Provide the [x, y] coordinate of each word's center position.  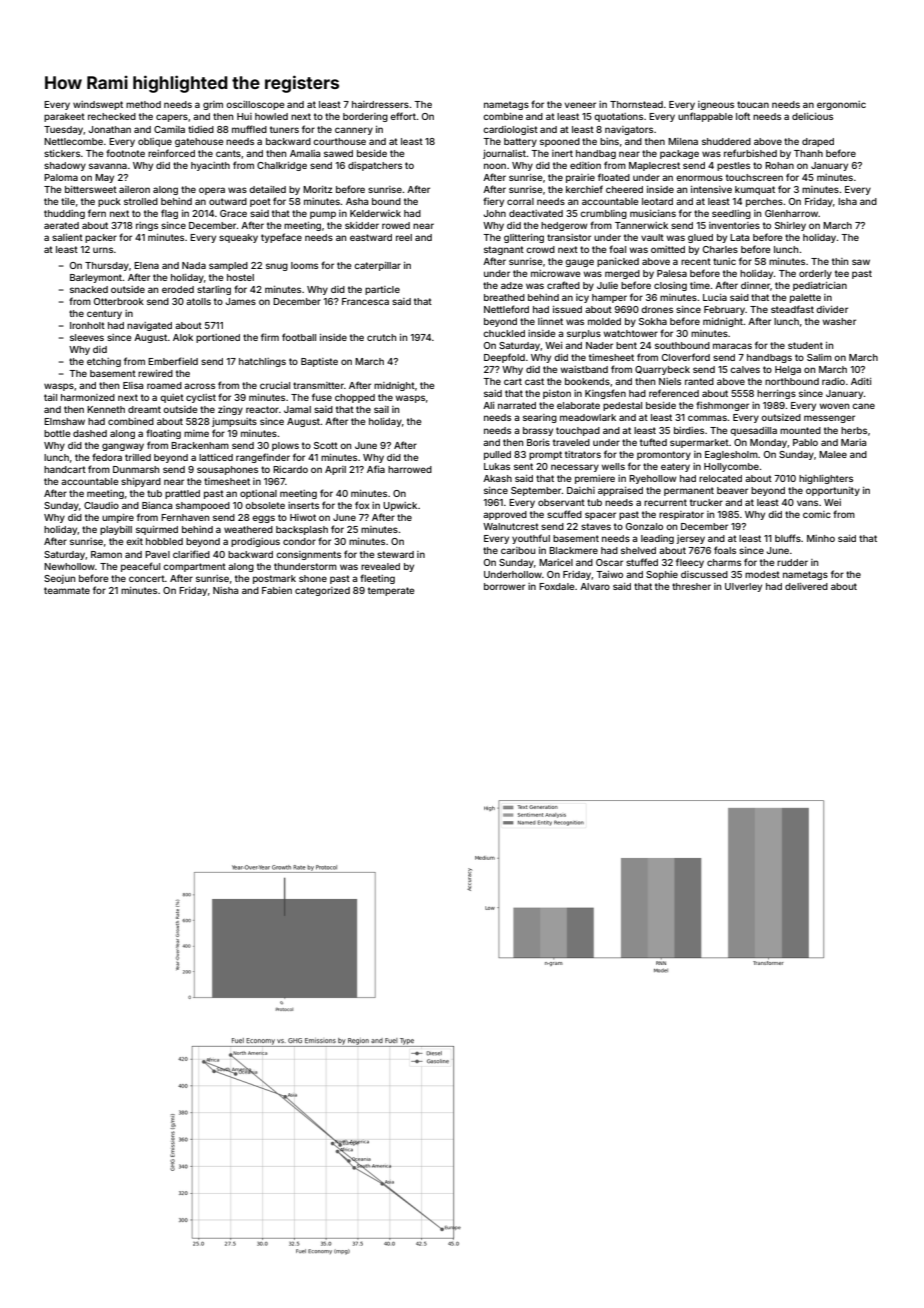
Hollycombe [731, 467]
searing [540, 418]
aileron [134, 189]
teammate [67, 590]
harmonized [88, 397]
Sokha [653, 321]
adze [512, 285]
